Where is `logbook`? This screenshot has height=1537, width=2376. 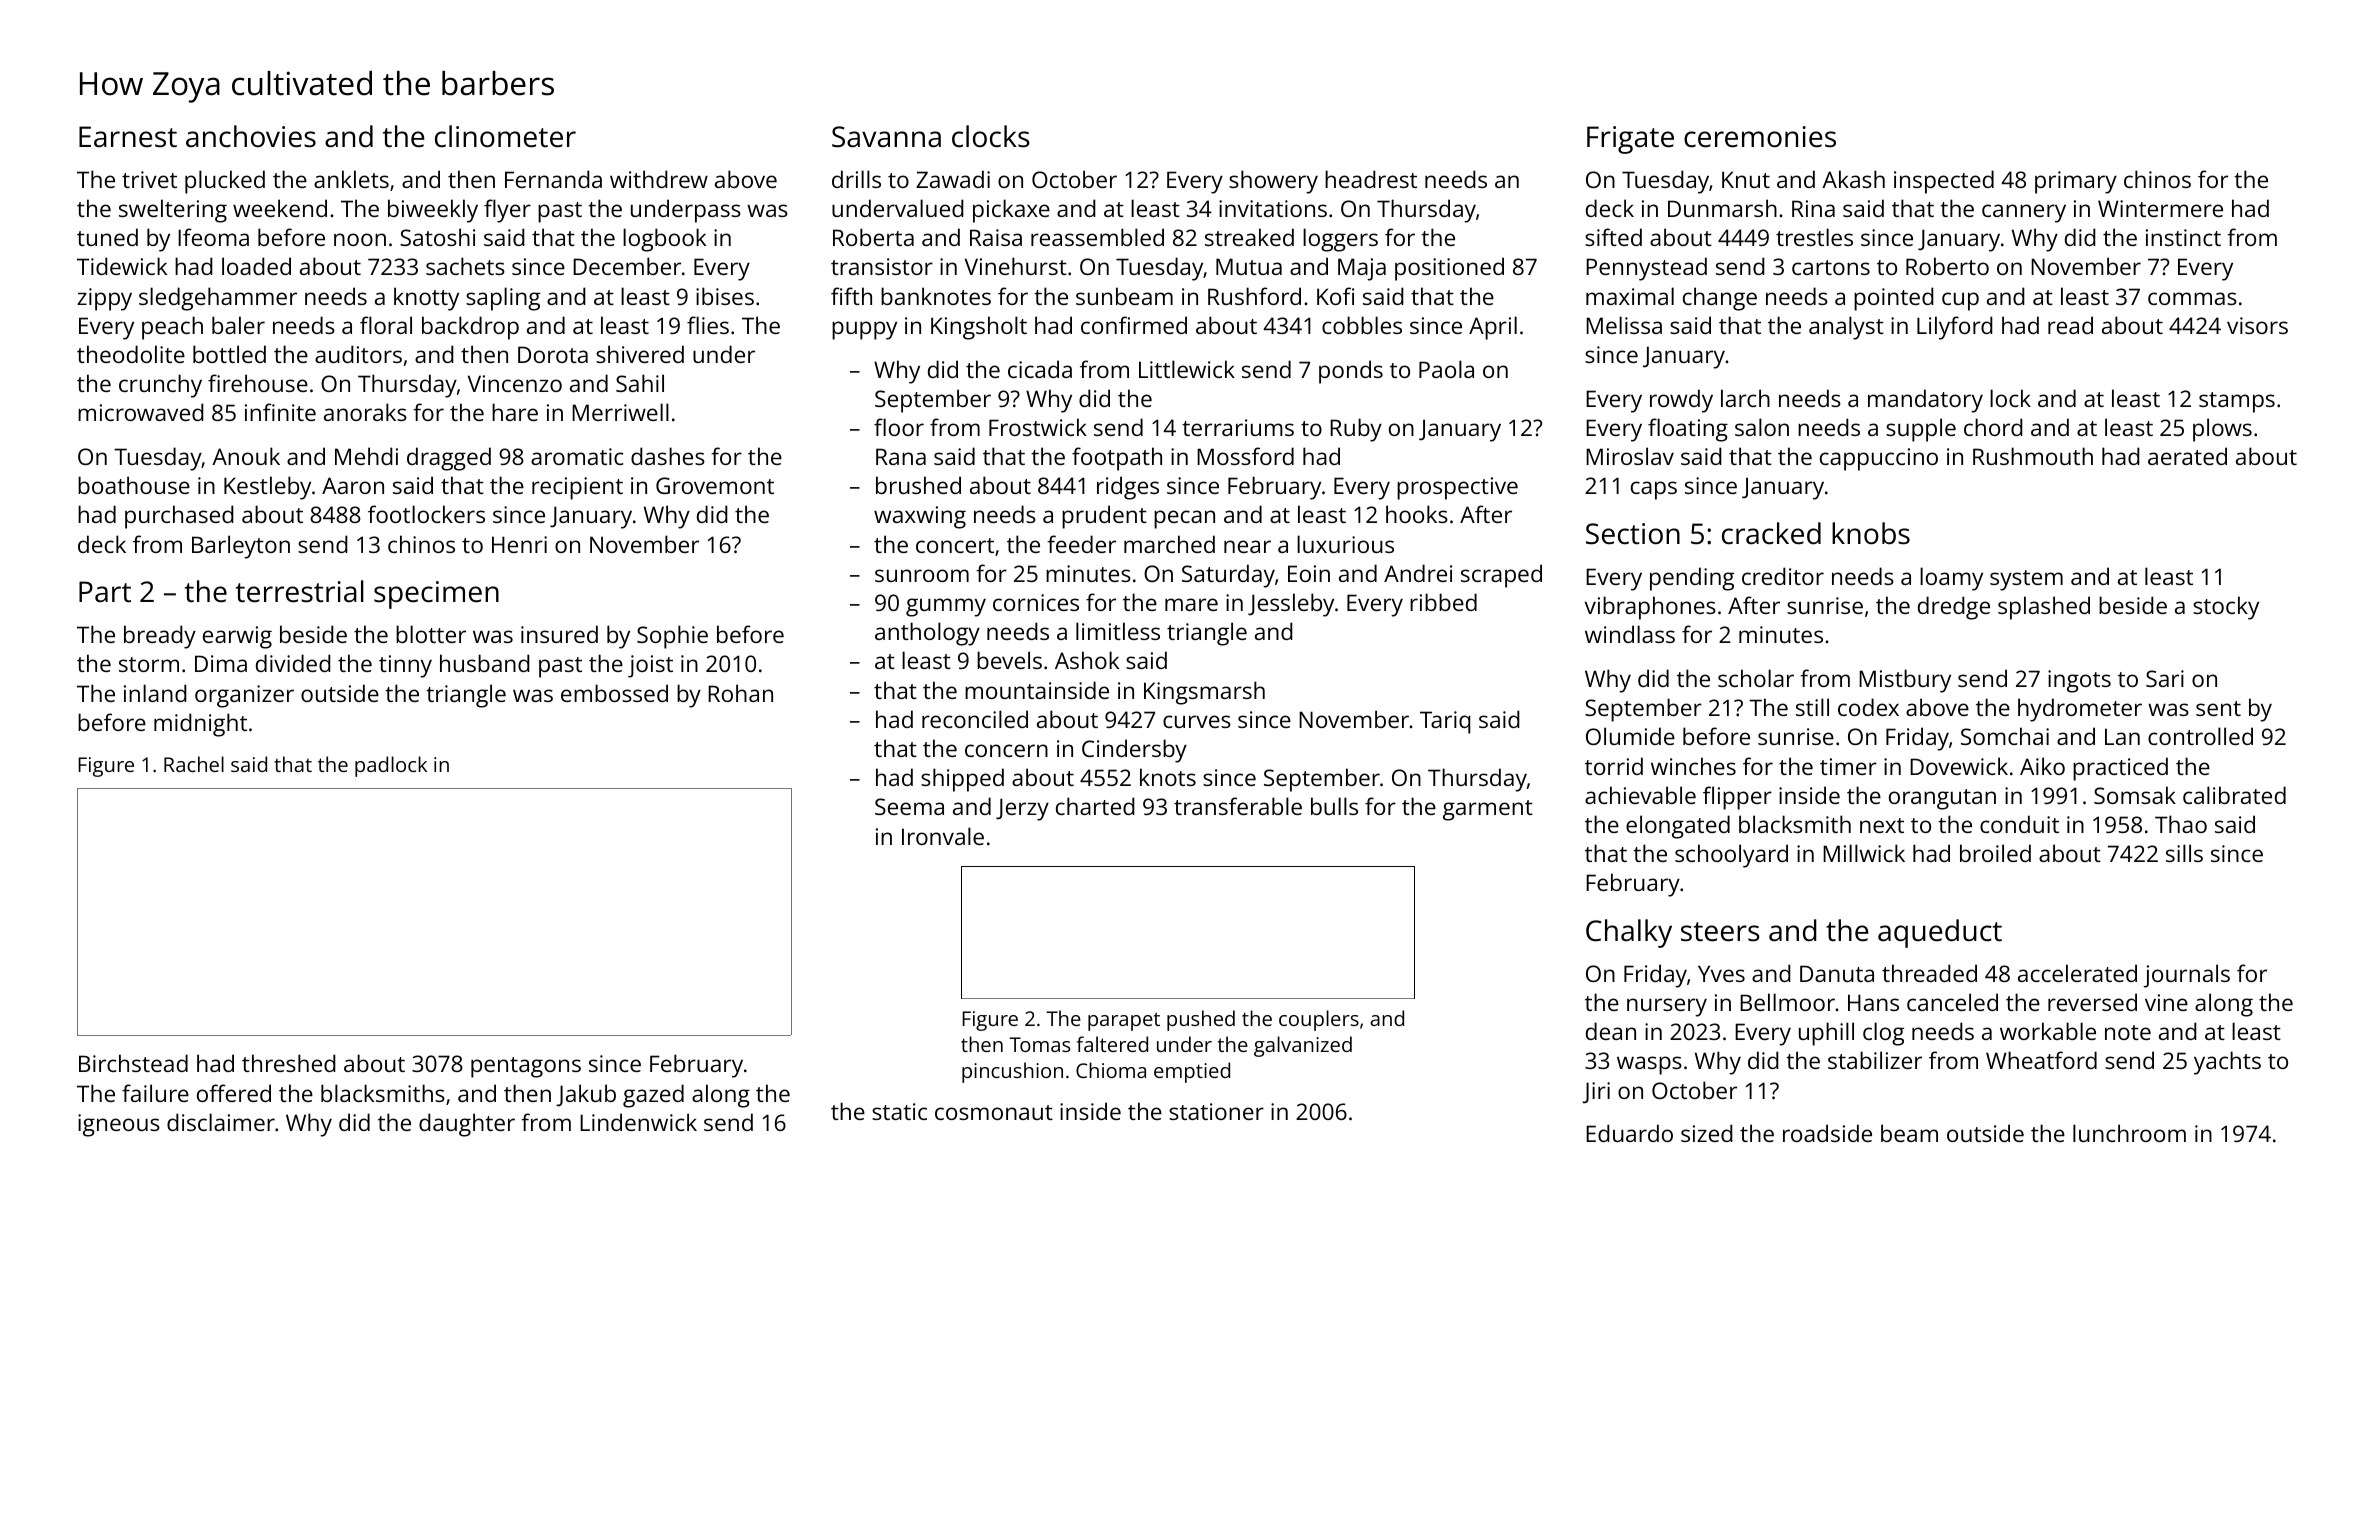
logbook is located at coordinates (664, 240).
